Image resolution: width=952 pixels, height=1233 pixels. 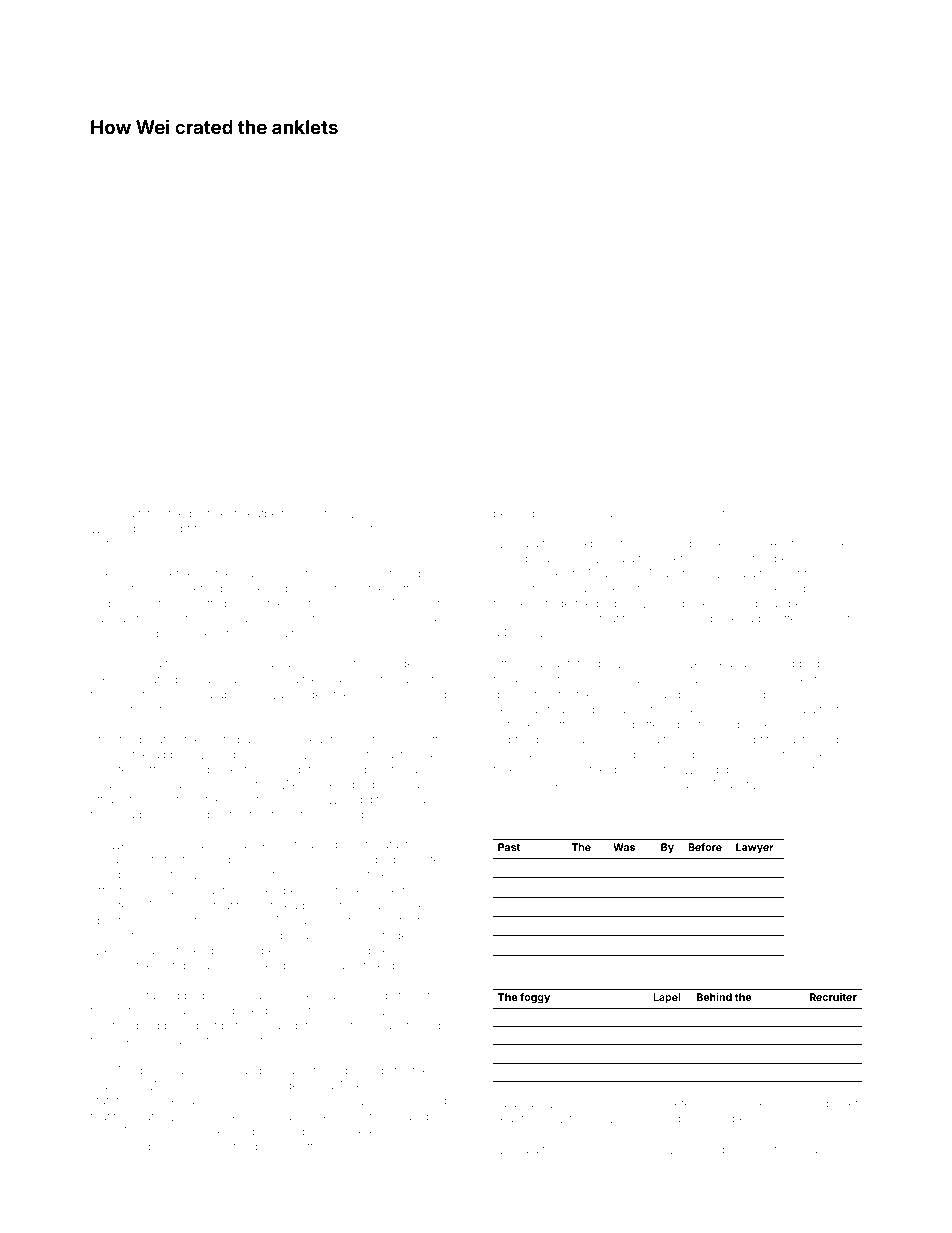 I want to click on airlock, so click(x=637, y=513).
